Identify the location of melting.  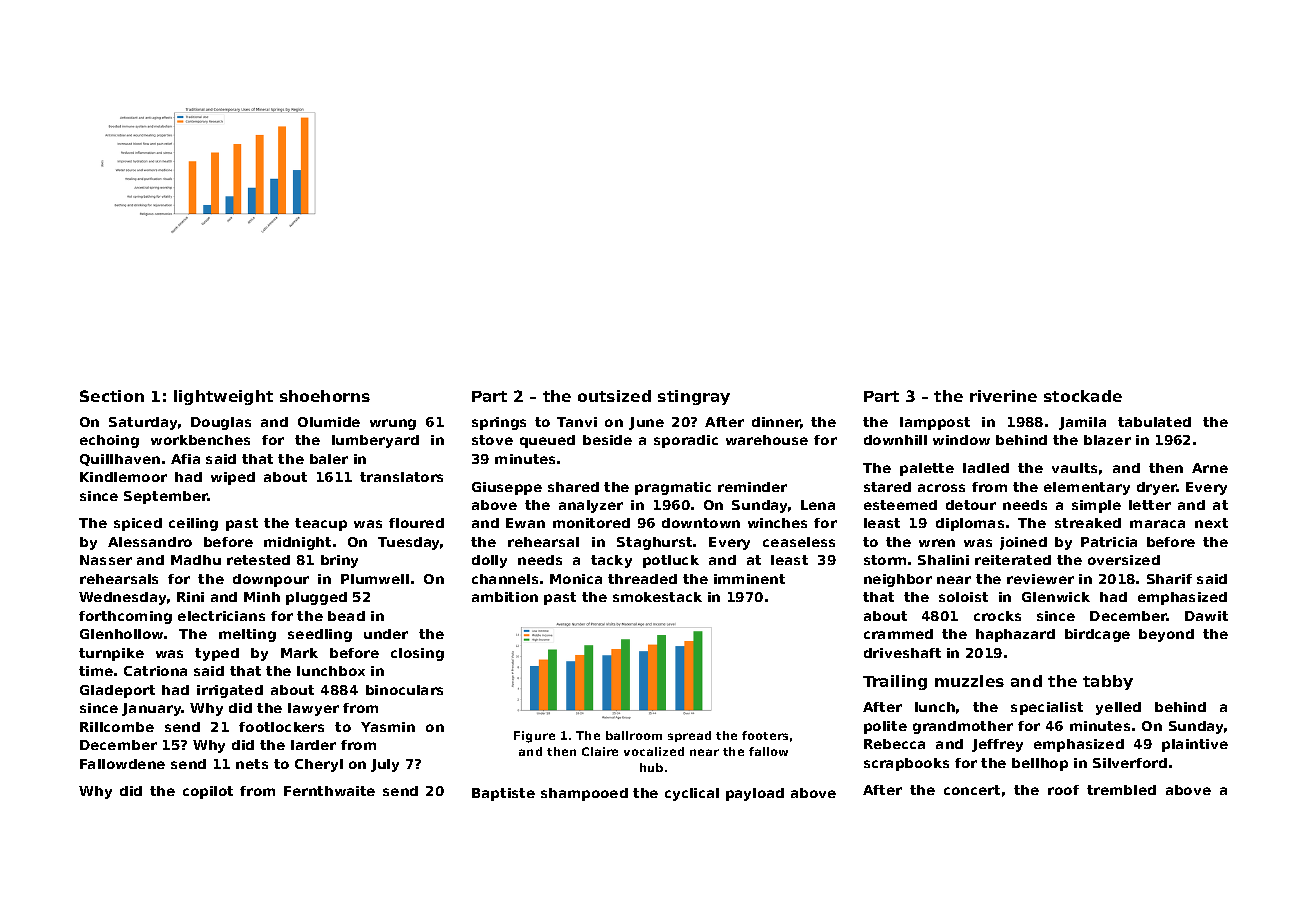
(247, 635).
